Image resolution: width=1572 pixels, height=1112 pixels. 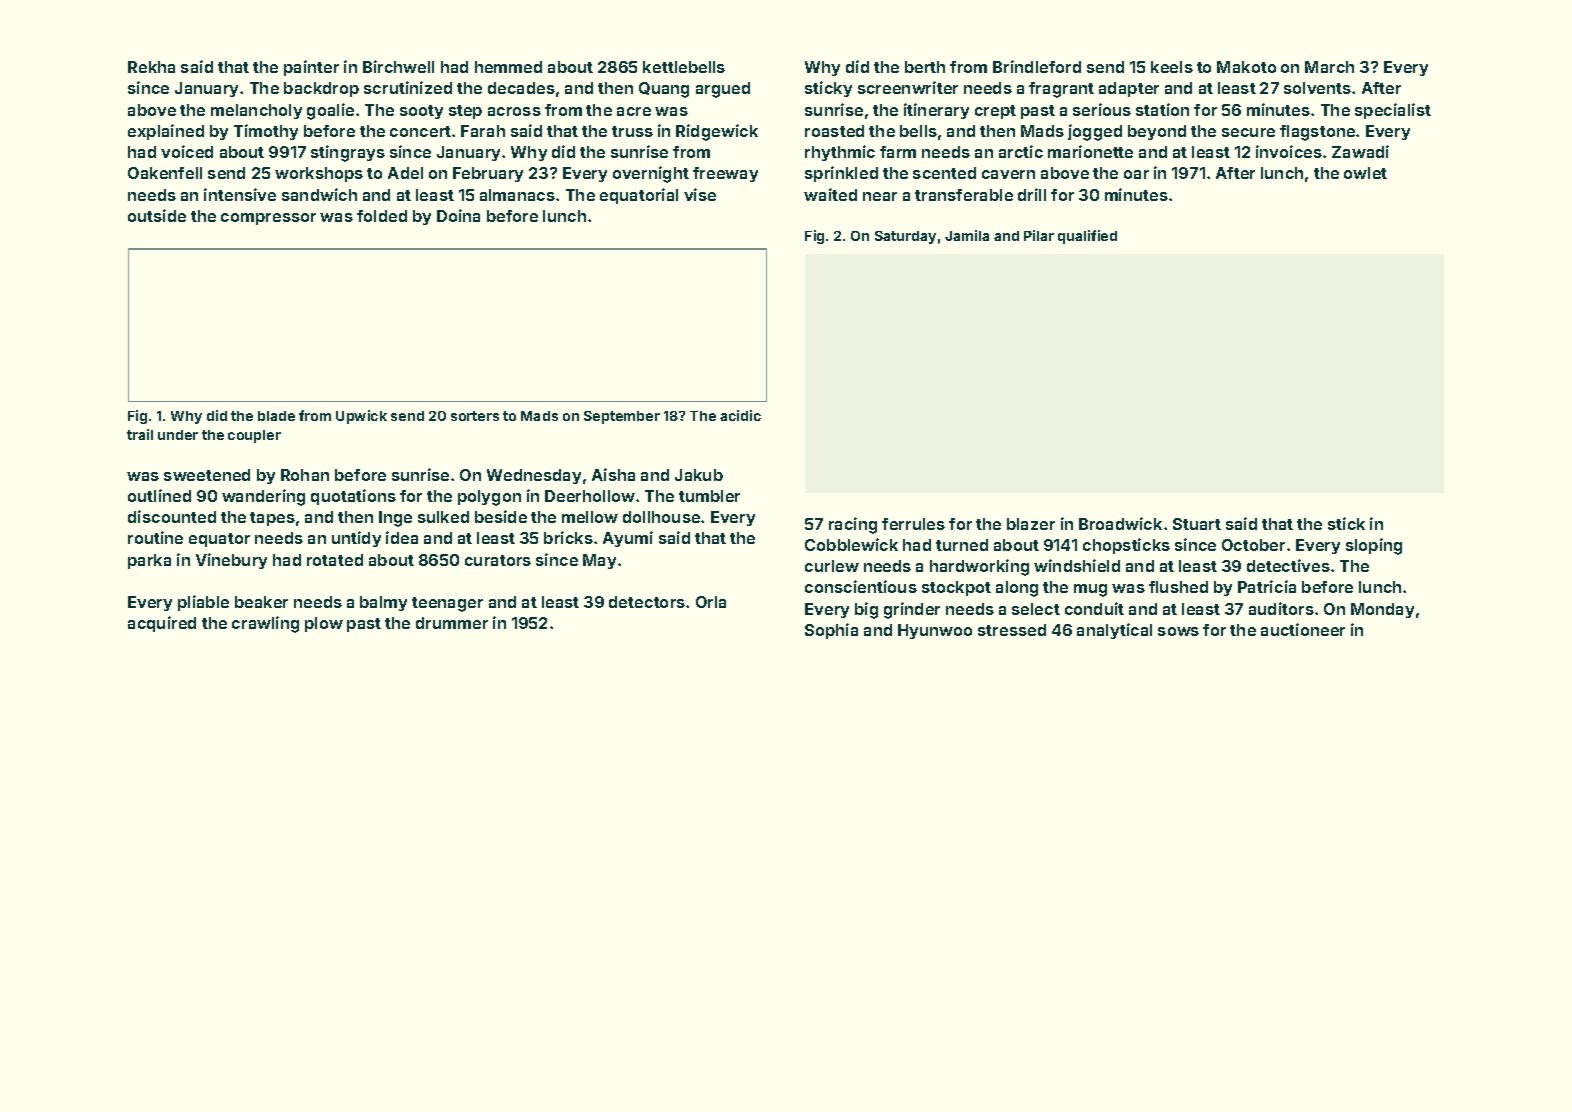 What do you see at coordinates (187, 151) in the page?
I see `voiced` at bounding box center [187, 151].
